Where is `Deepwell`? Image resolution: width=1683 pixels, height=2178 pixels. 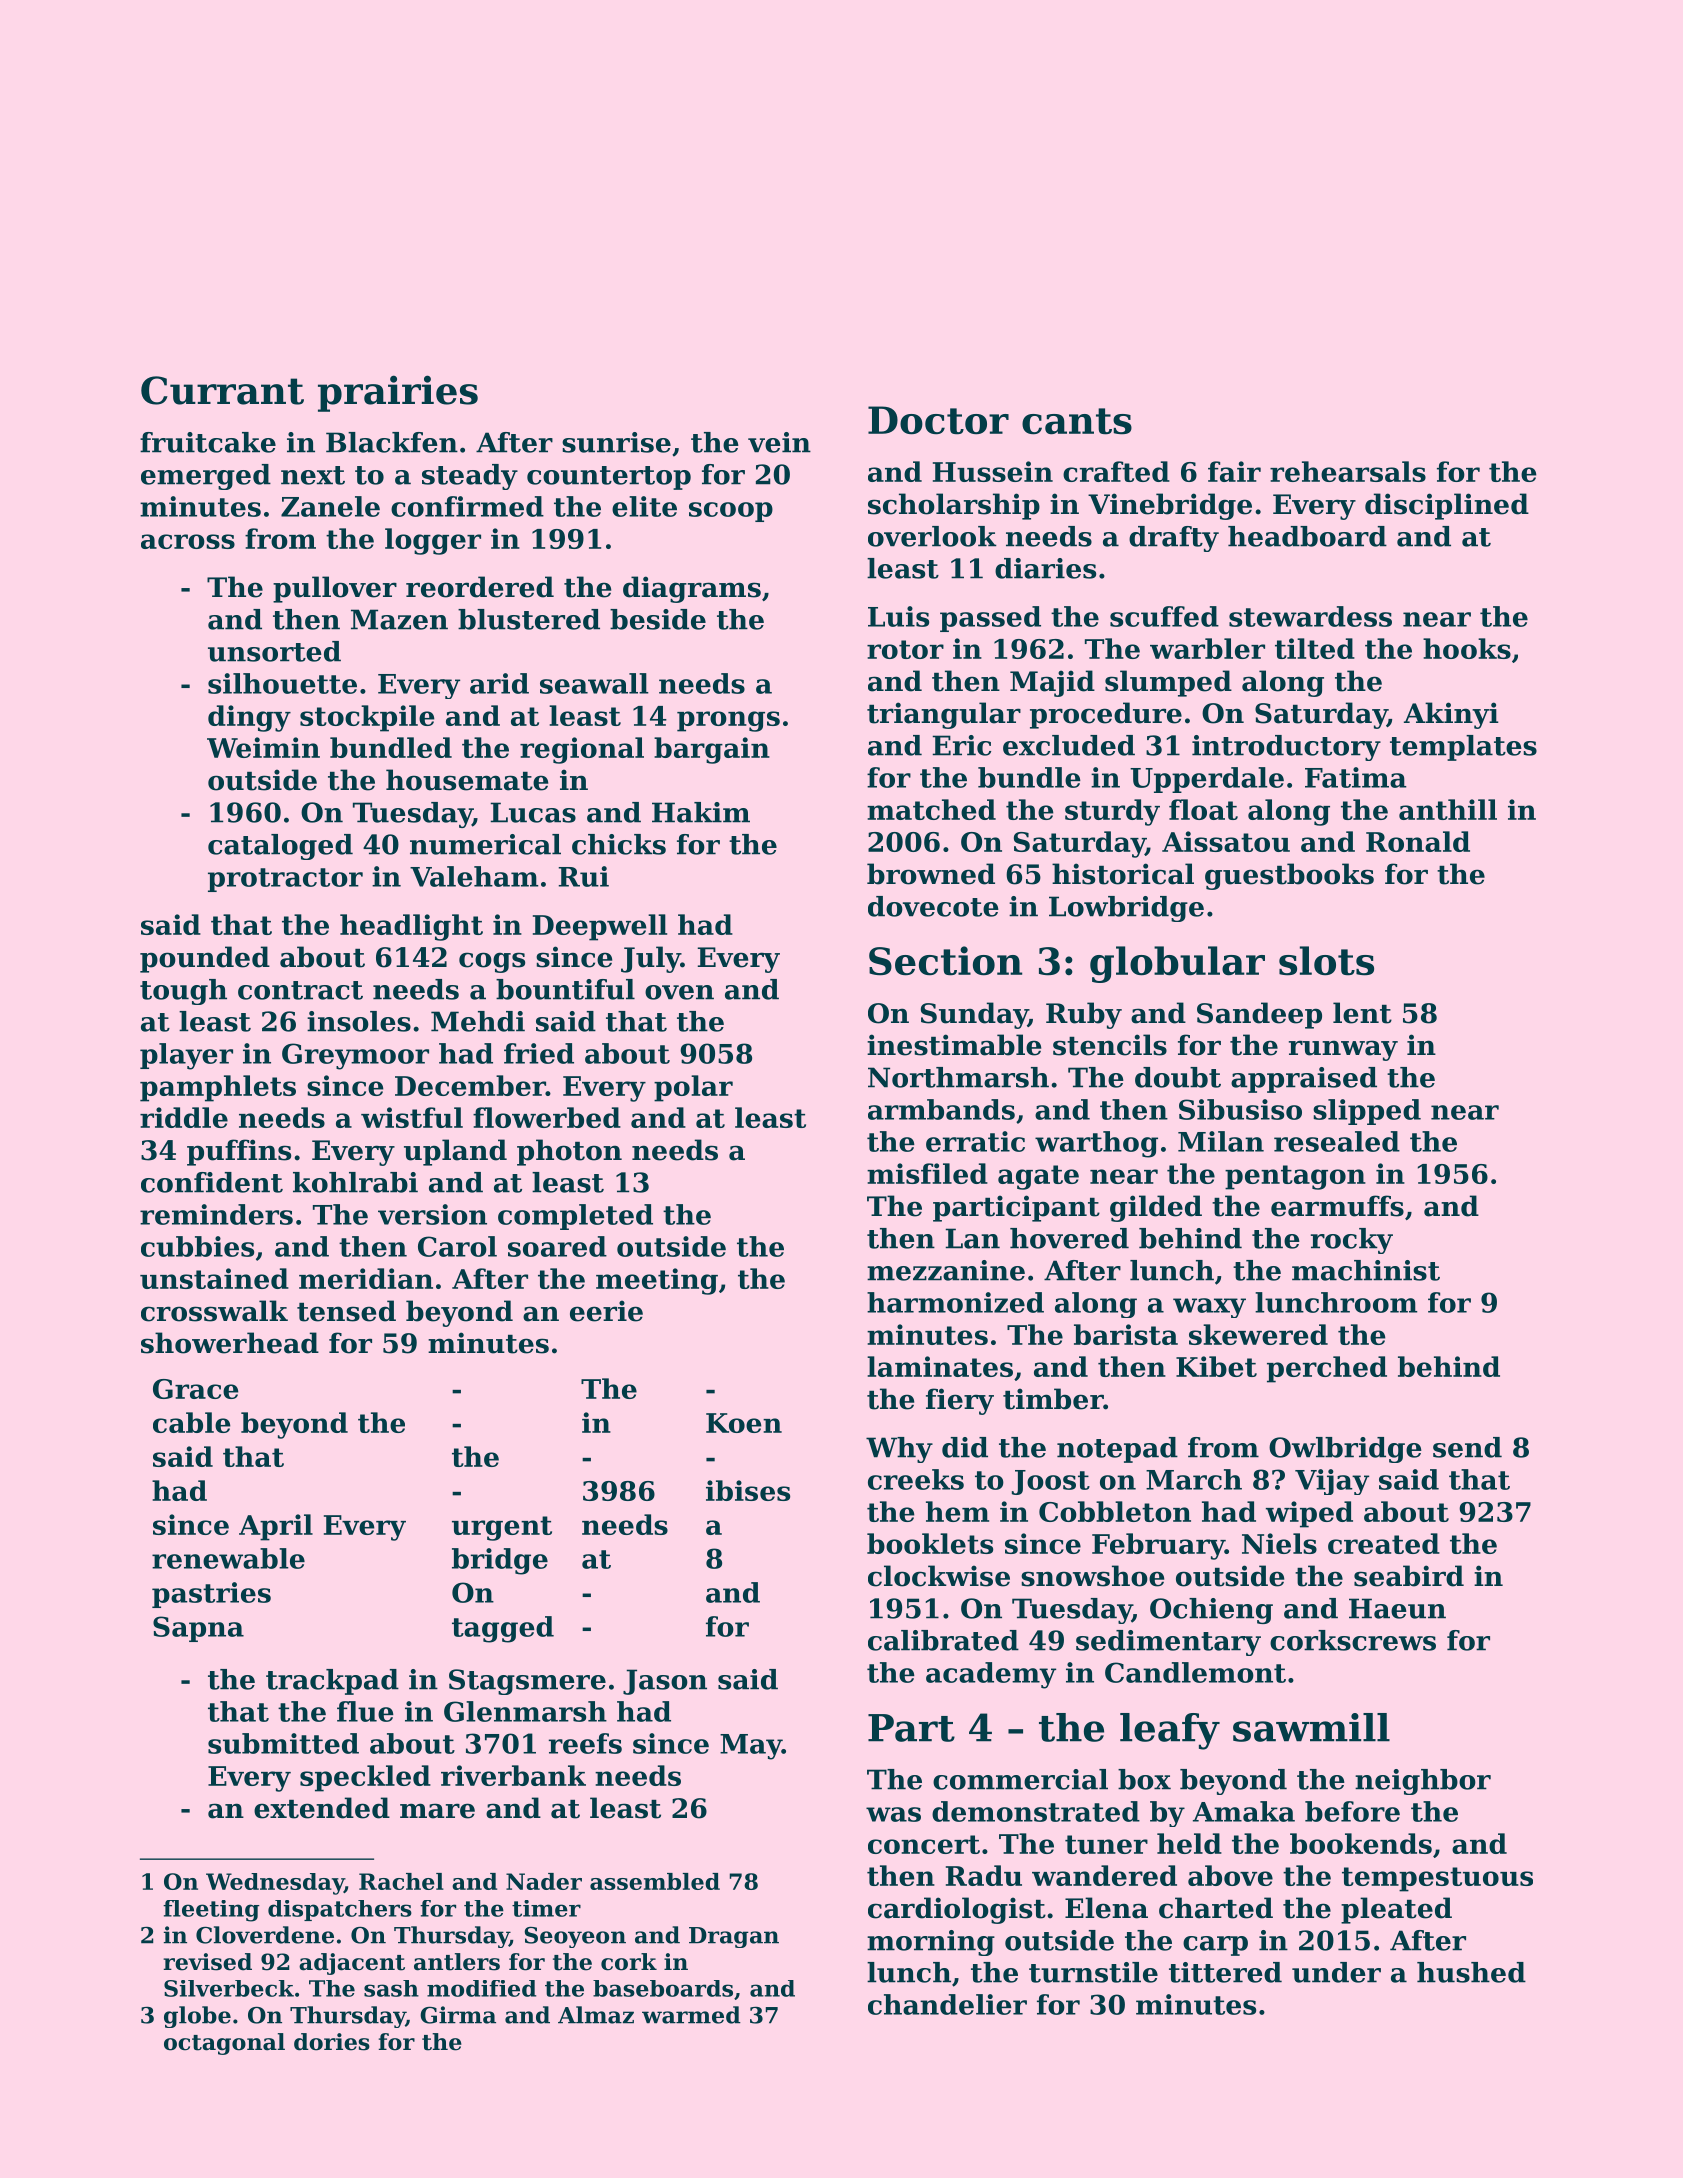
Deepwell is located at coordinates (600, 927).
